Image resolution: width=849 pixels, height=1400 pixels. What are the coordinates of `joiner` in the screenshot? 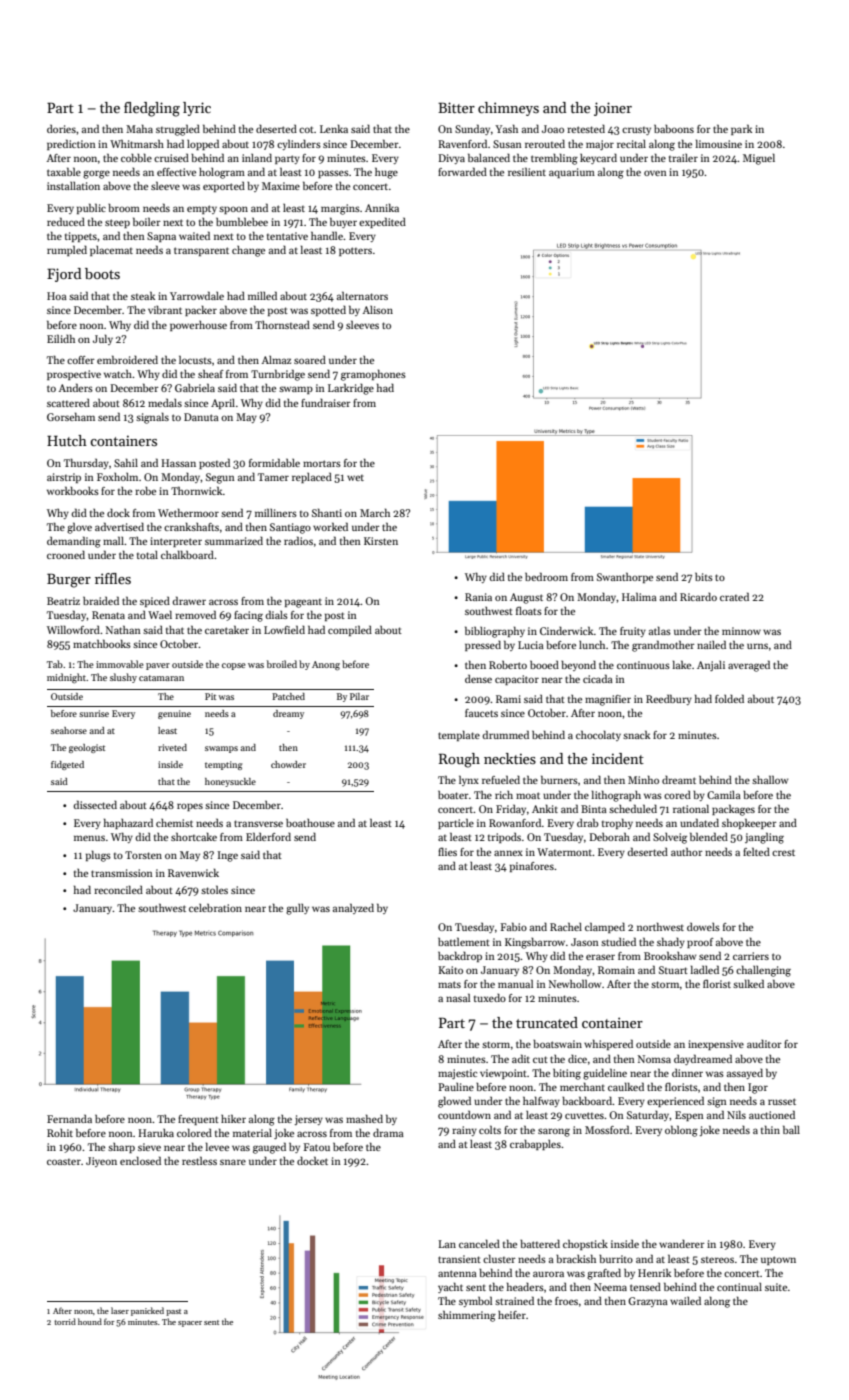 It's located at (613, 109).
